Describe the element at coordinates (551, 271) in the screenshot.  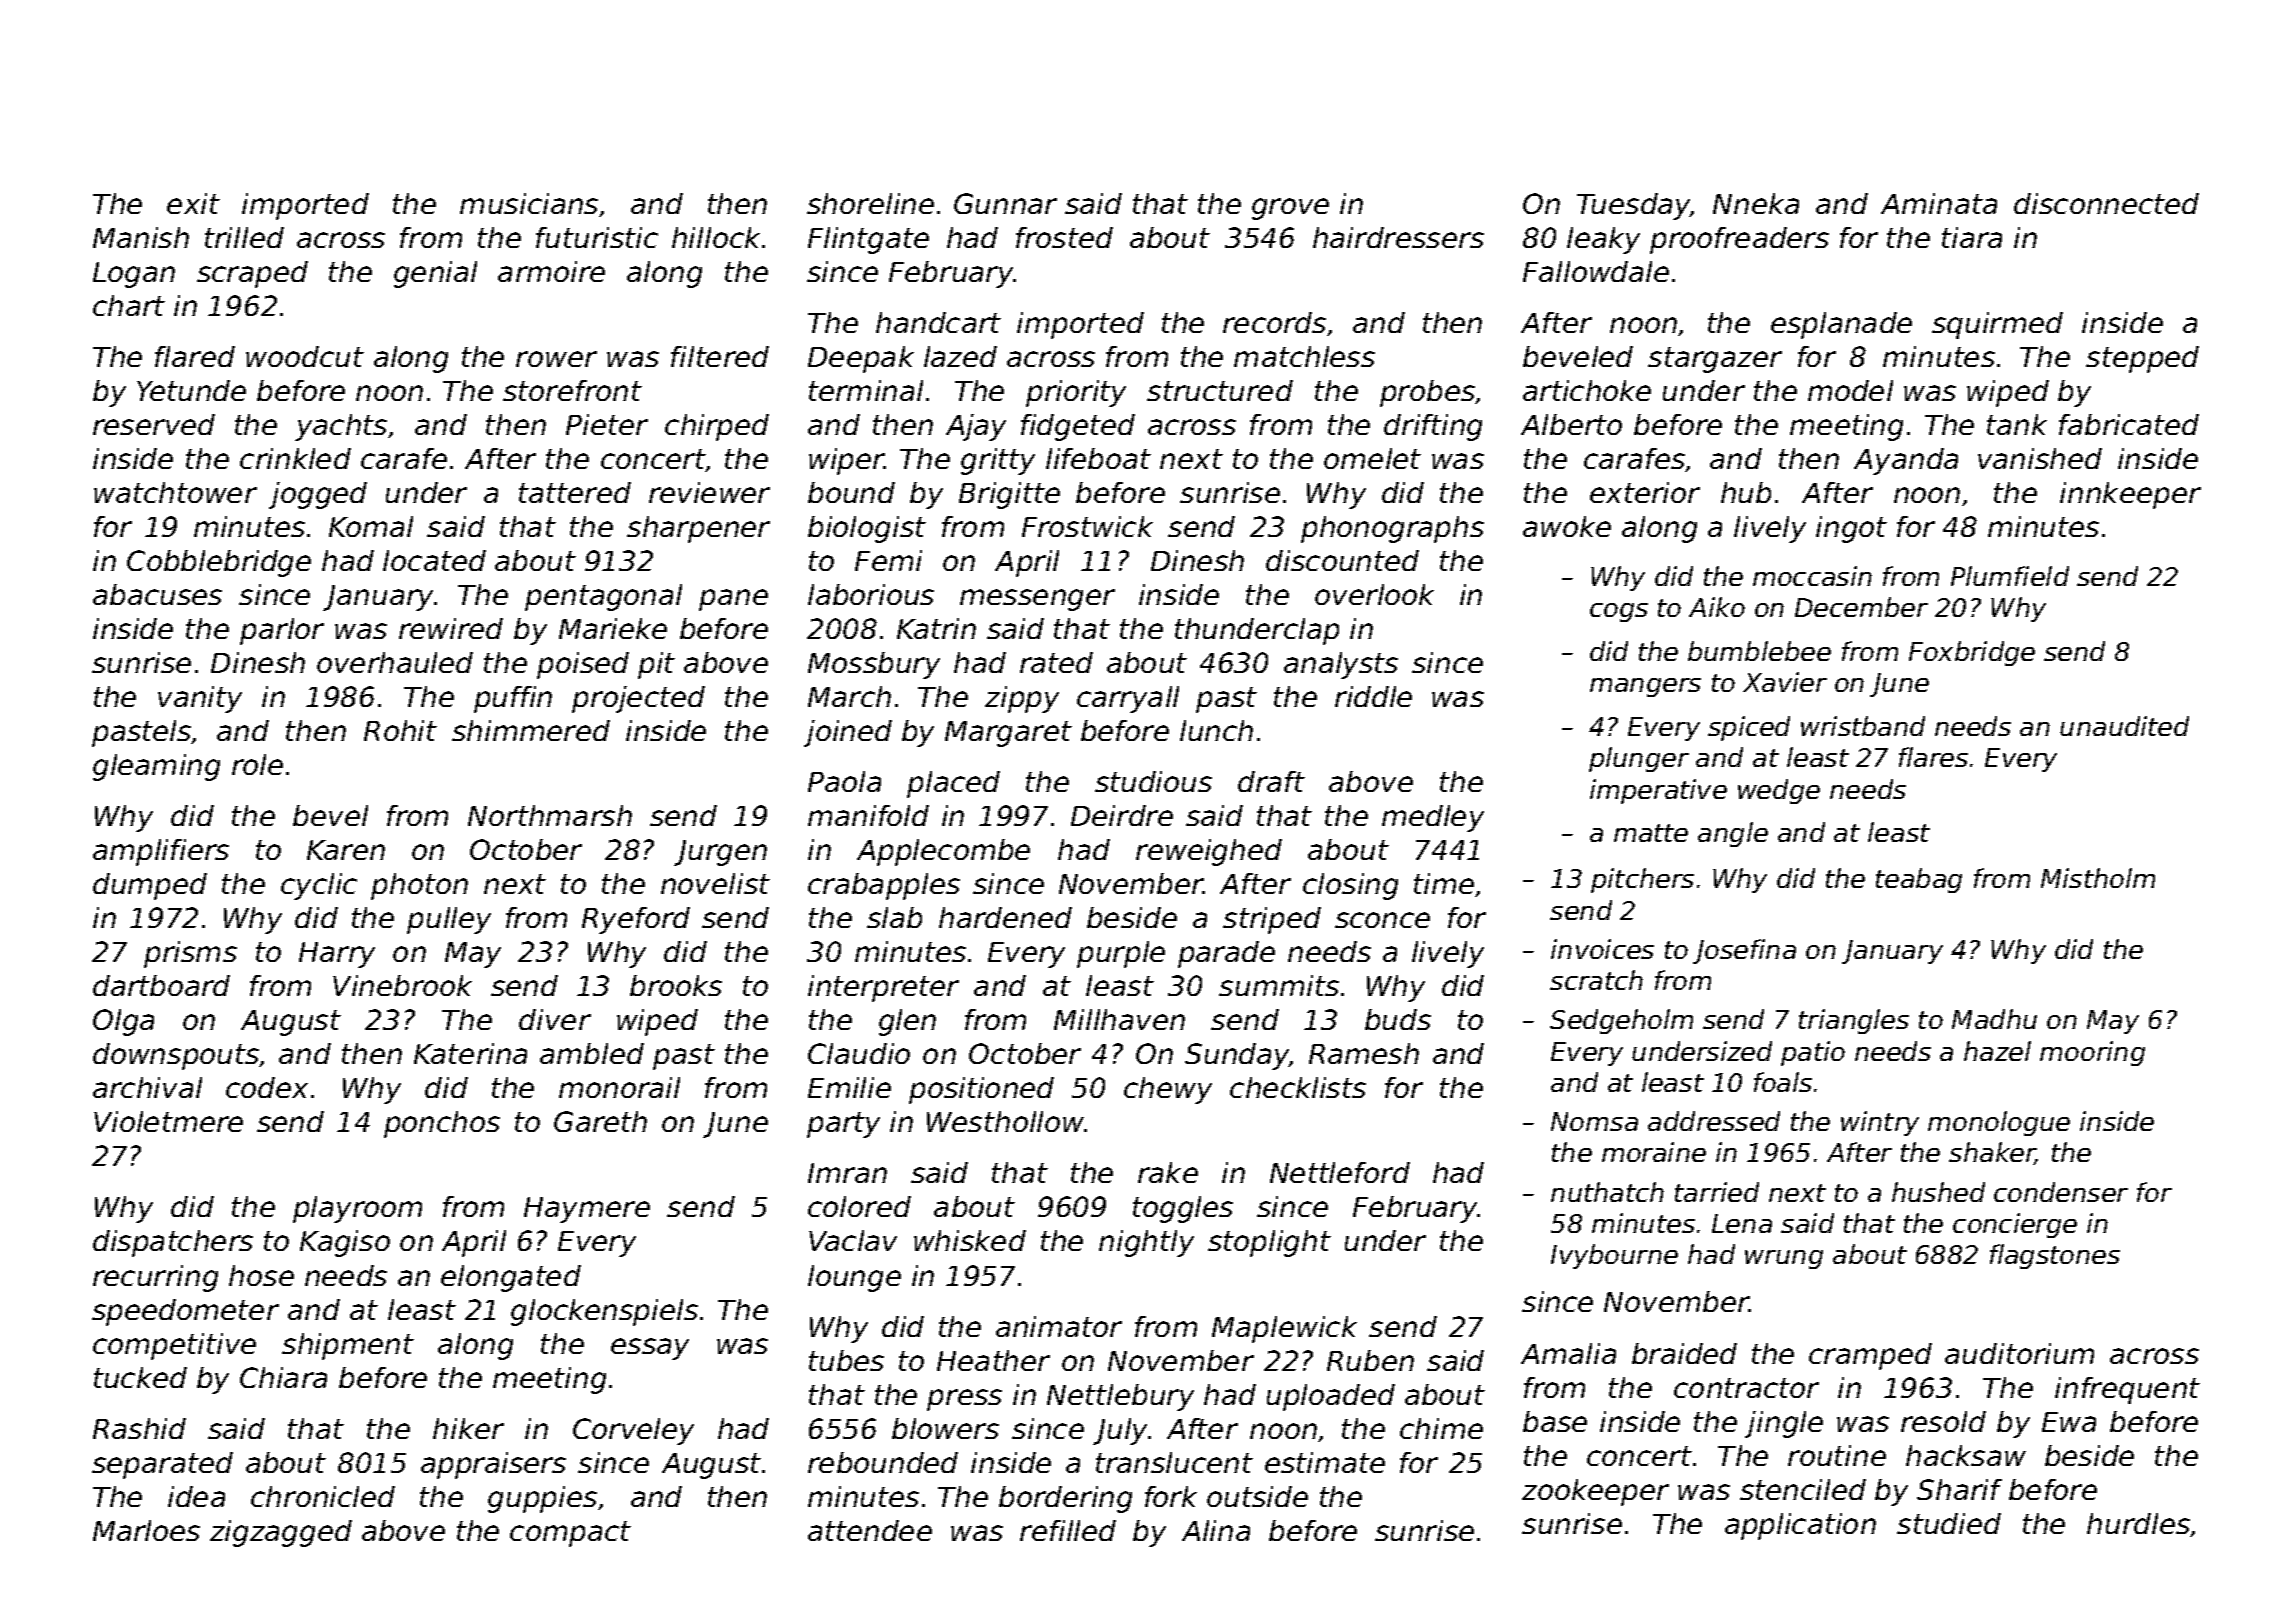
I see `armoire` at that location.
